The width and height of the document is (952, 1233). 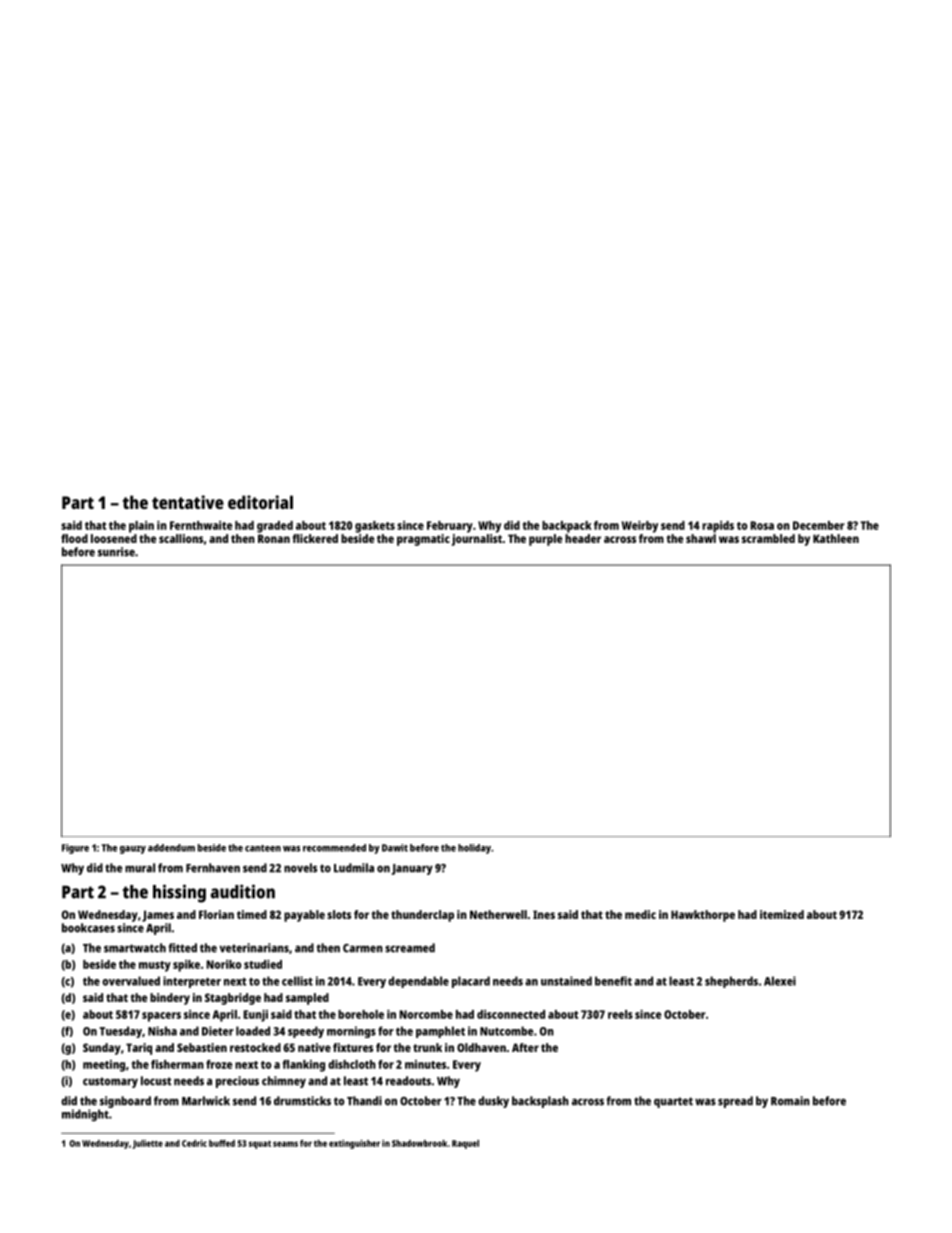 What do you see at coordinates (818, 525) in the document?
I see `December` at bounding box center [818, 525].
